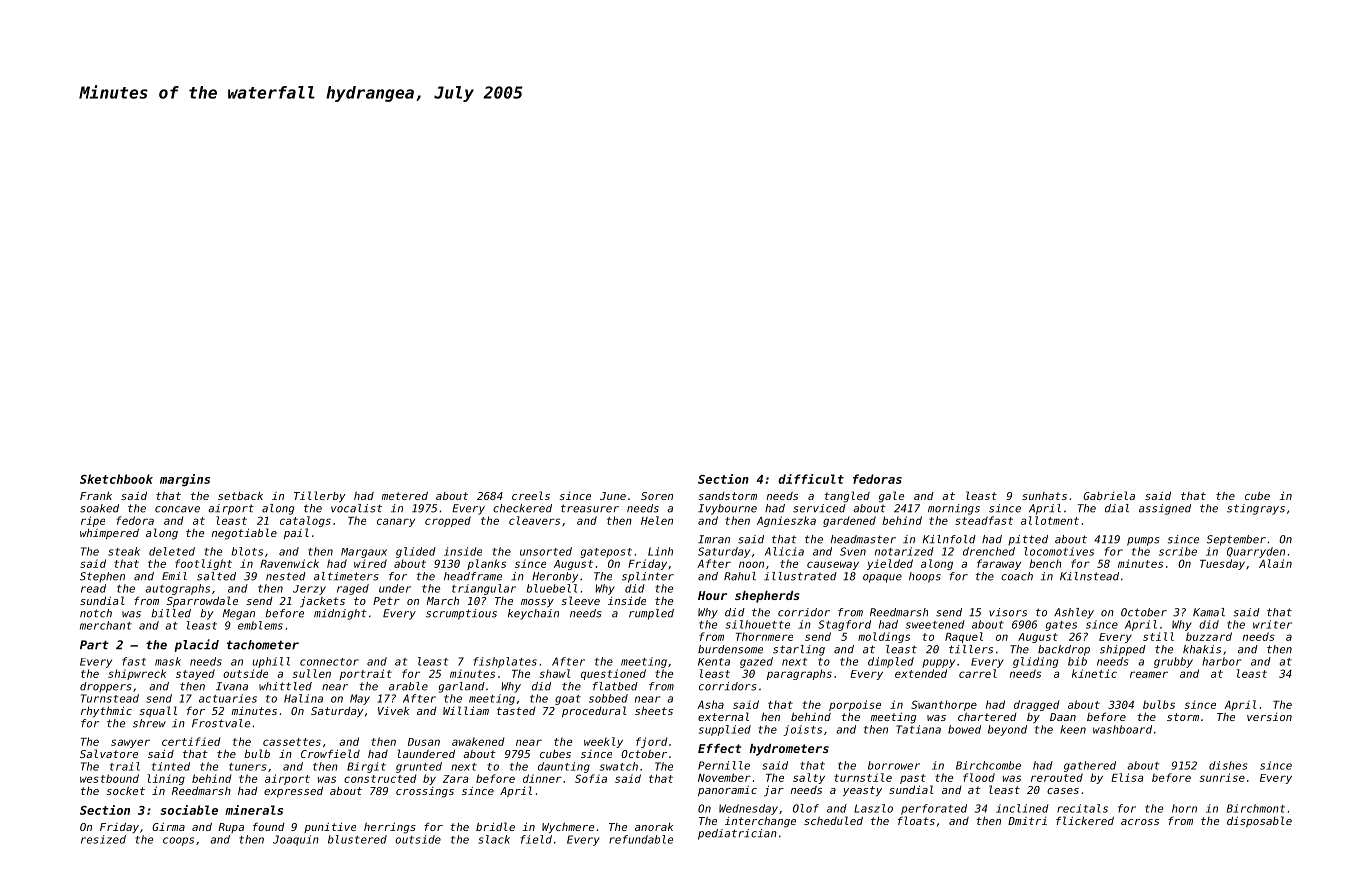  Describe the element at coordinates (247, 767) in the screenshot. I see `tuners` at that location.
